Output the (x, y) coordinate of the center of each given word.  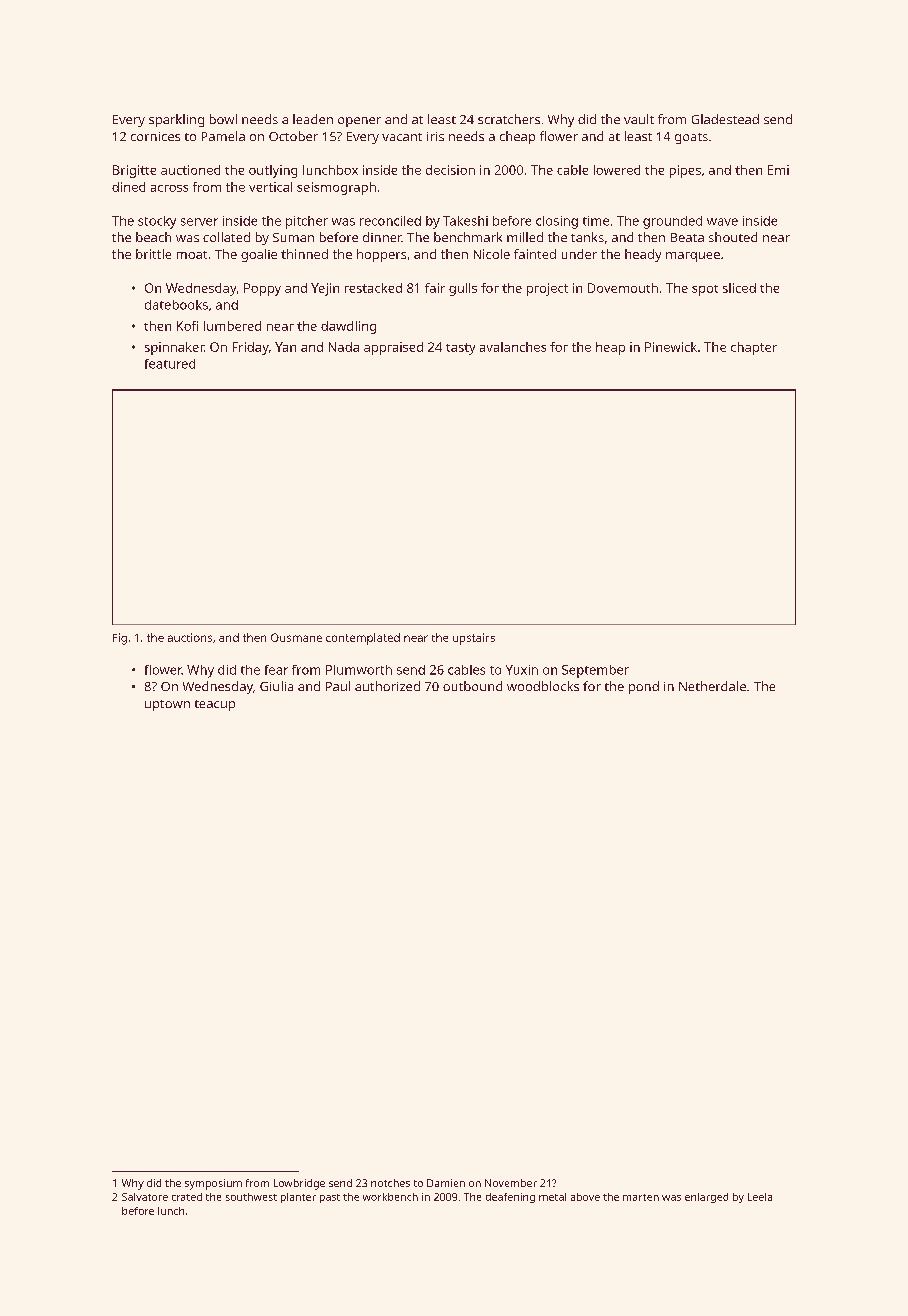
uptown (167, 705)
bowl (223, 119)
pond (644, 687)
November (511, 1183)
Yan (285, 347)
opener (359, 122)
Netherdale (712, 686)
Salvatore (145, 1197)
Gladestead (725, 119)
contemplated (363, 639)
